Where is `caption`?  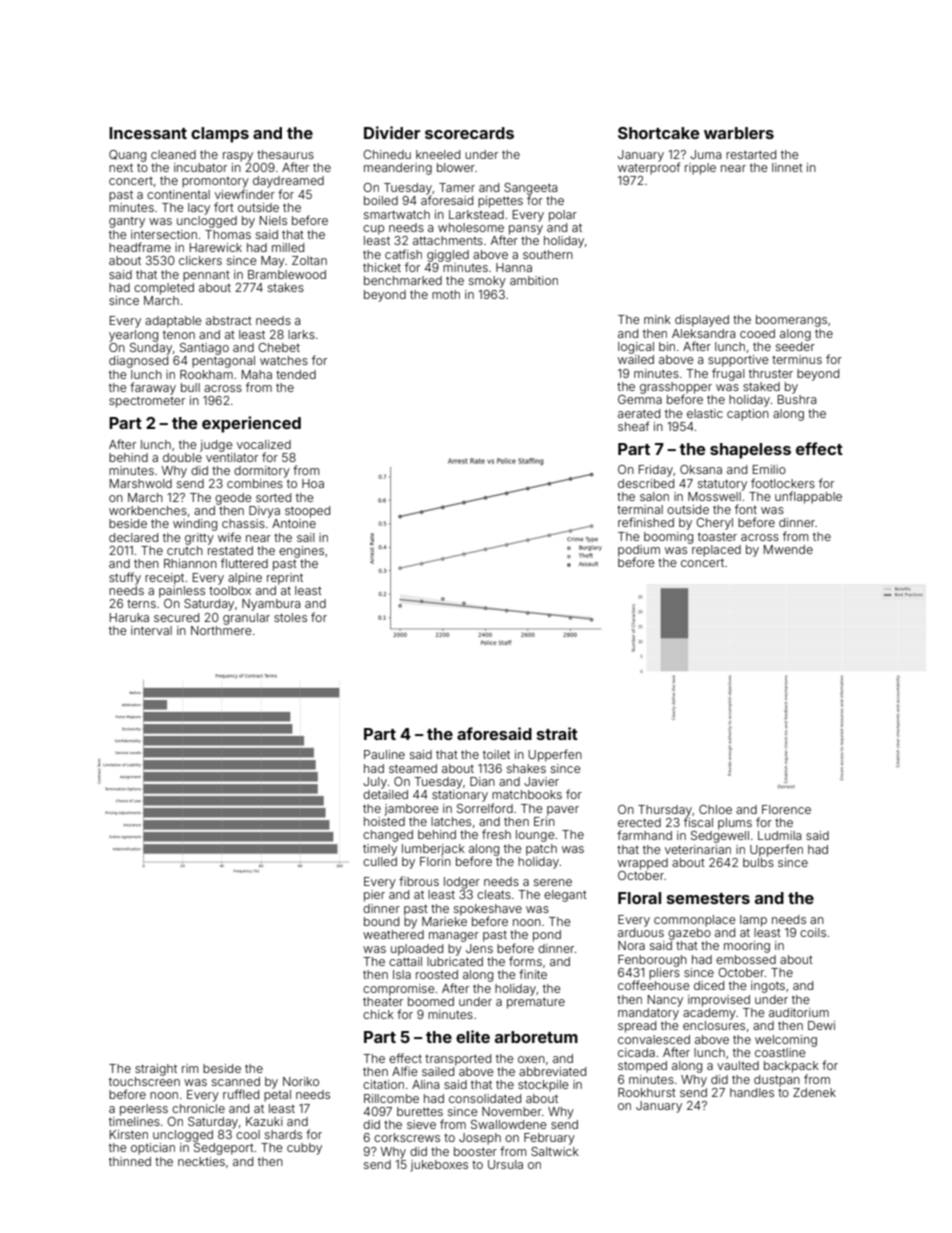
caption is located at coordinates (748, 415).
